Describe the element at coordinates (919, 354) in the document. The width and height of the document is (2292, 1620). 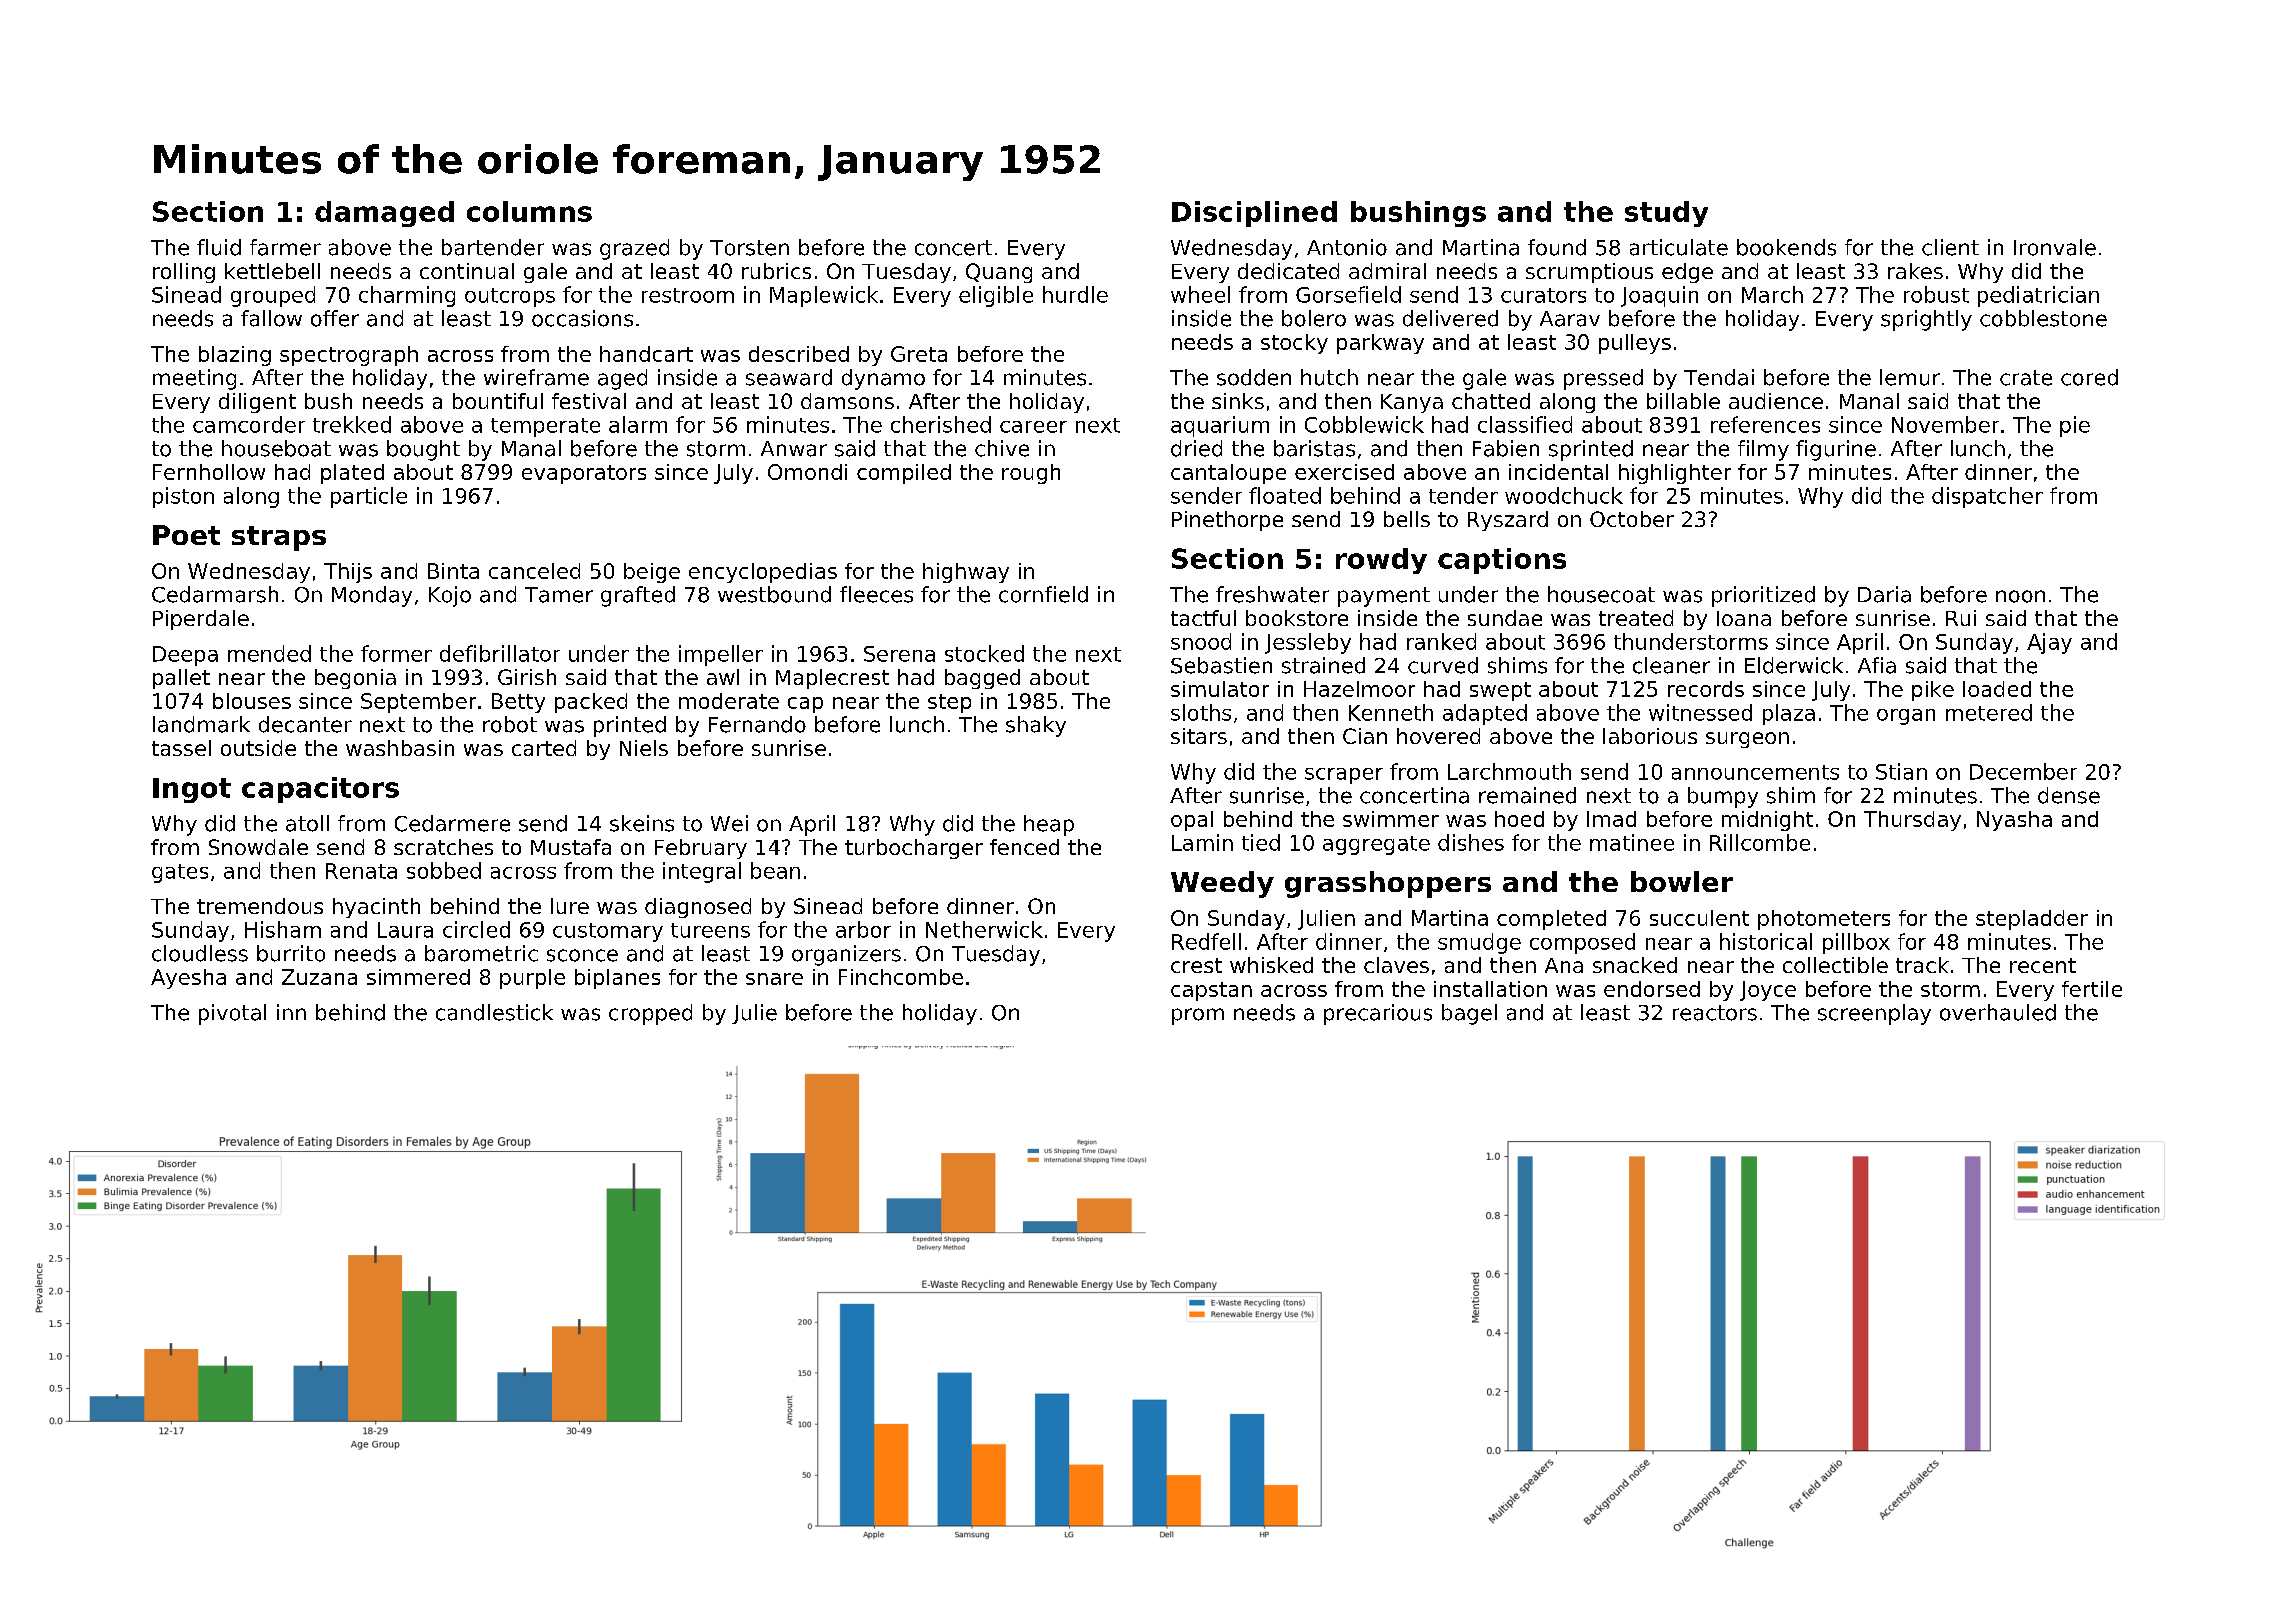
I see `Greta` at that location.
